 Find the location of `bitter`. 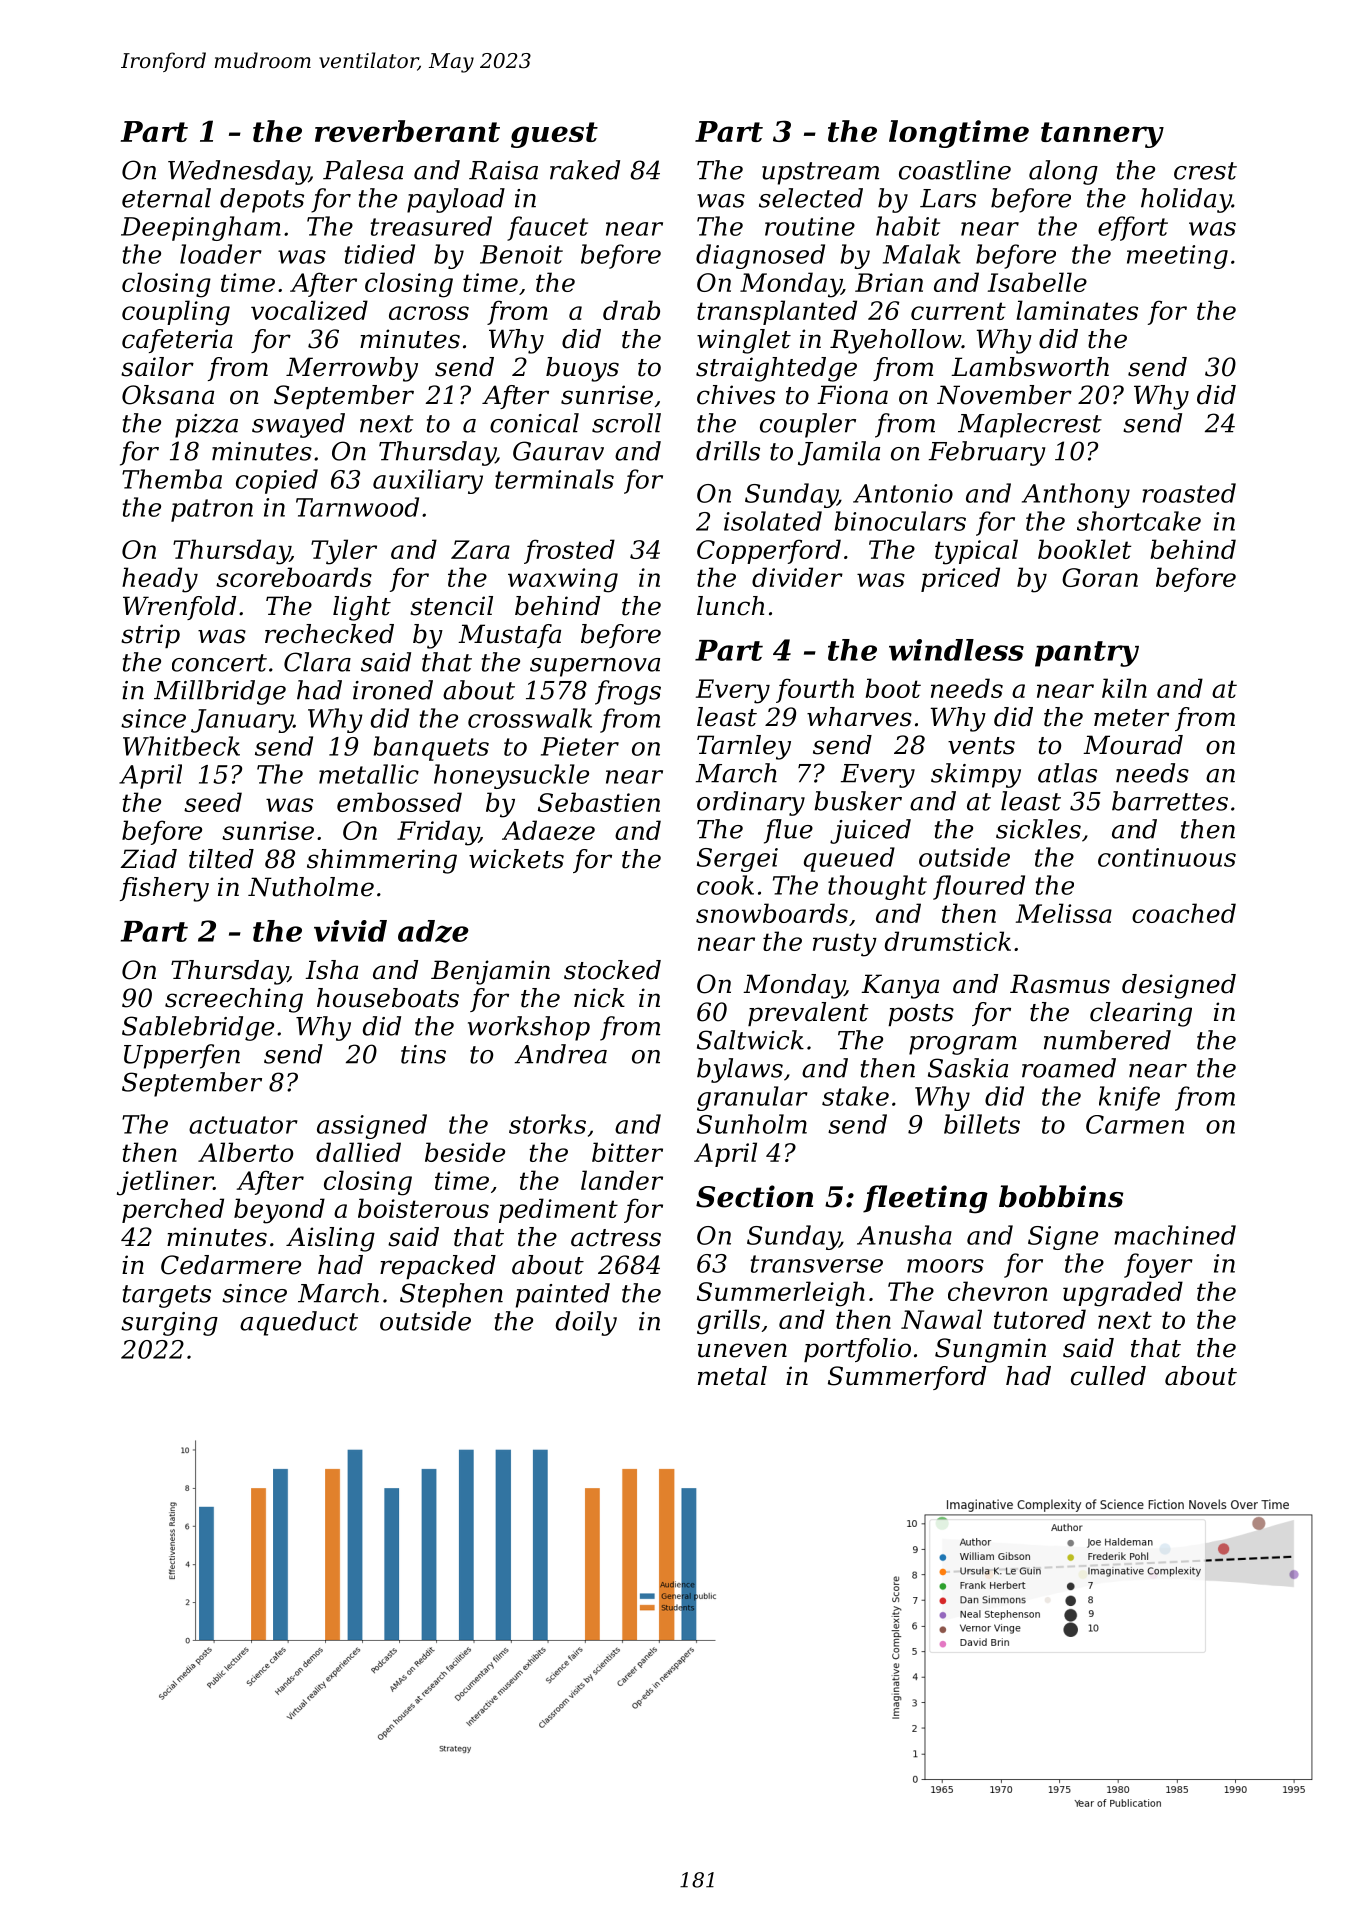

bitter is located at coordinates (627, 1152).
